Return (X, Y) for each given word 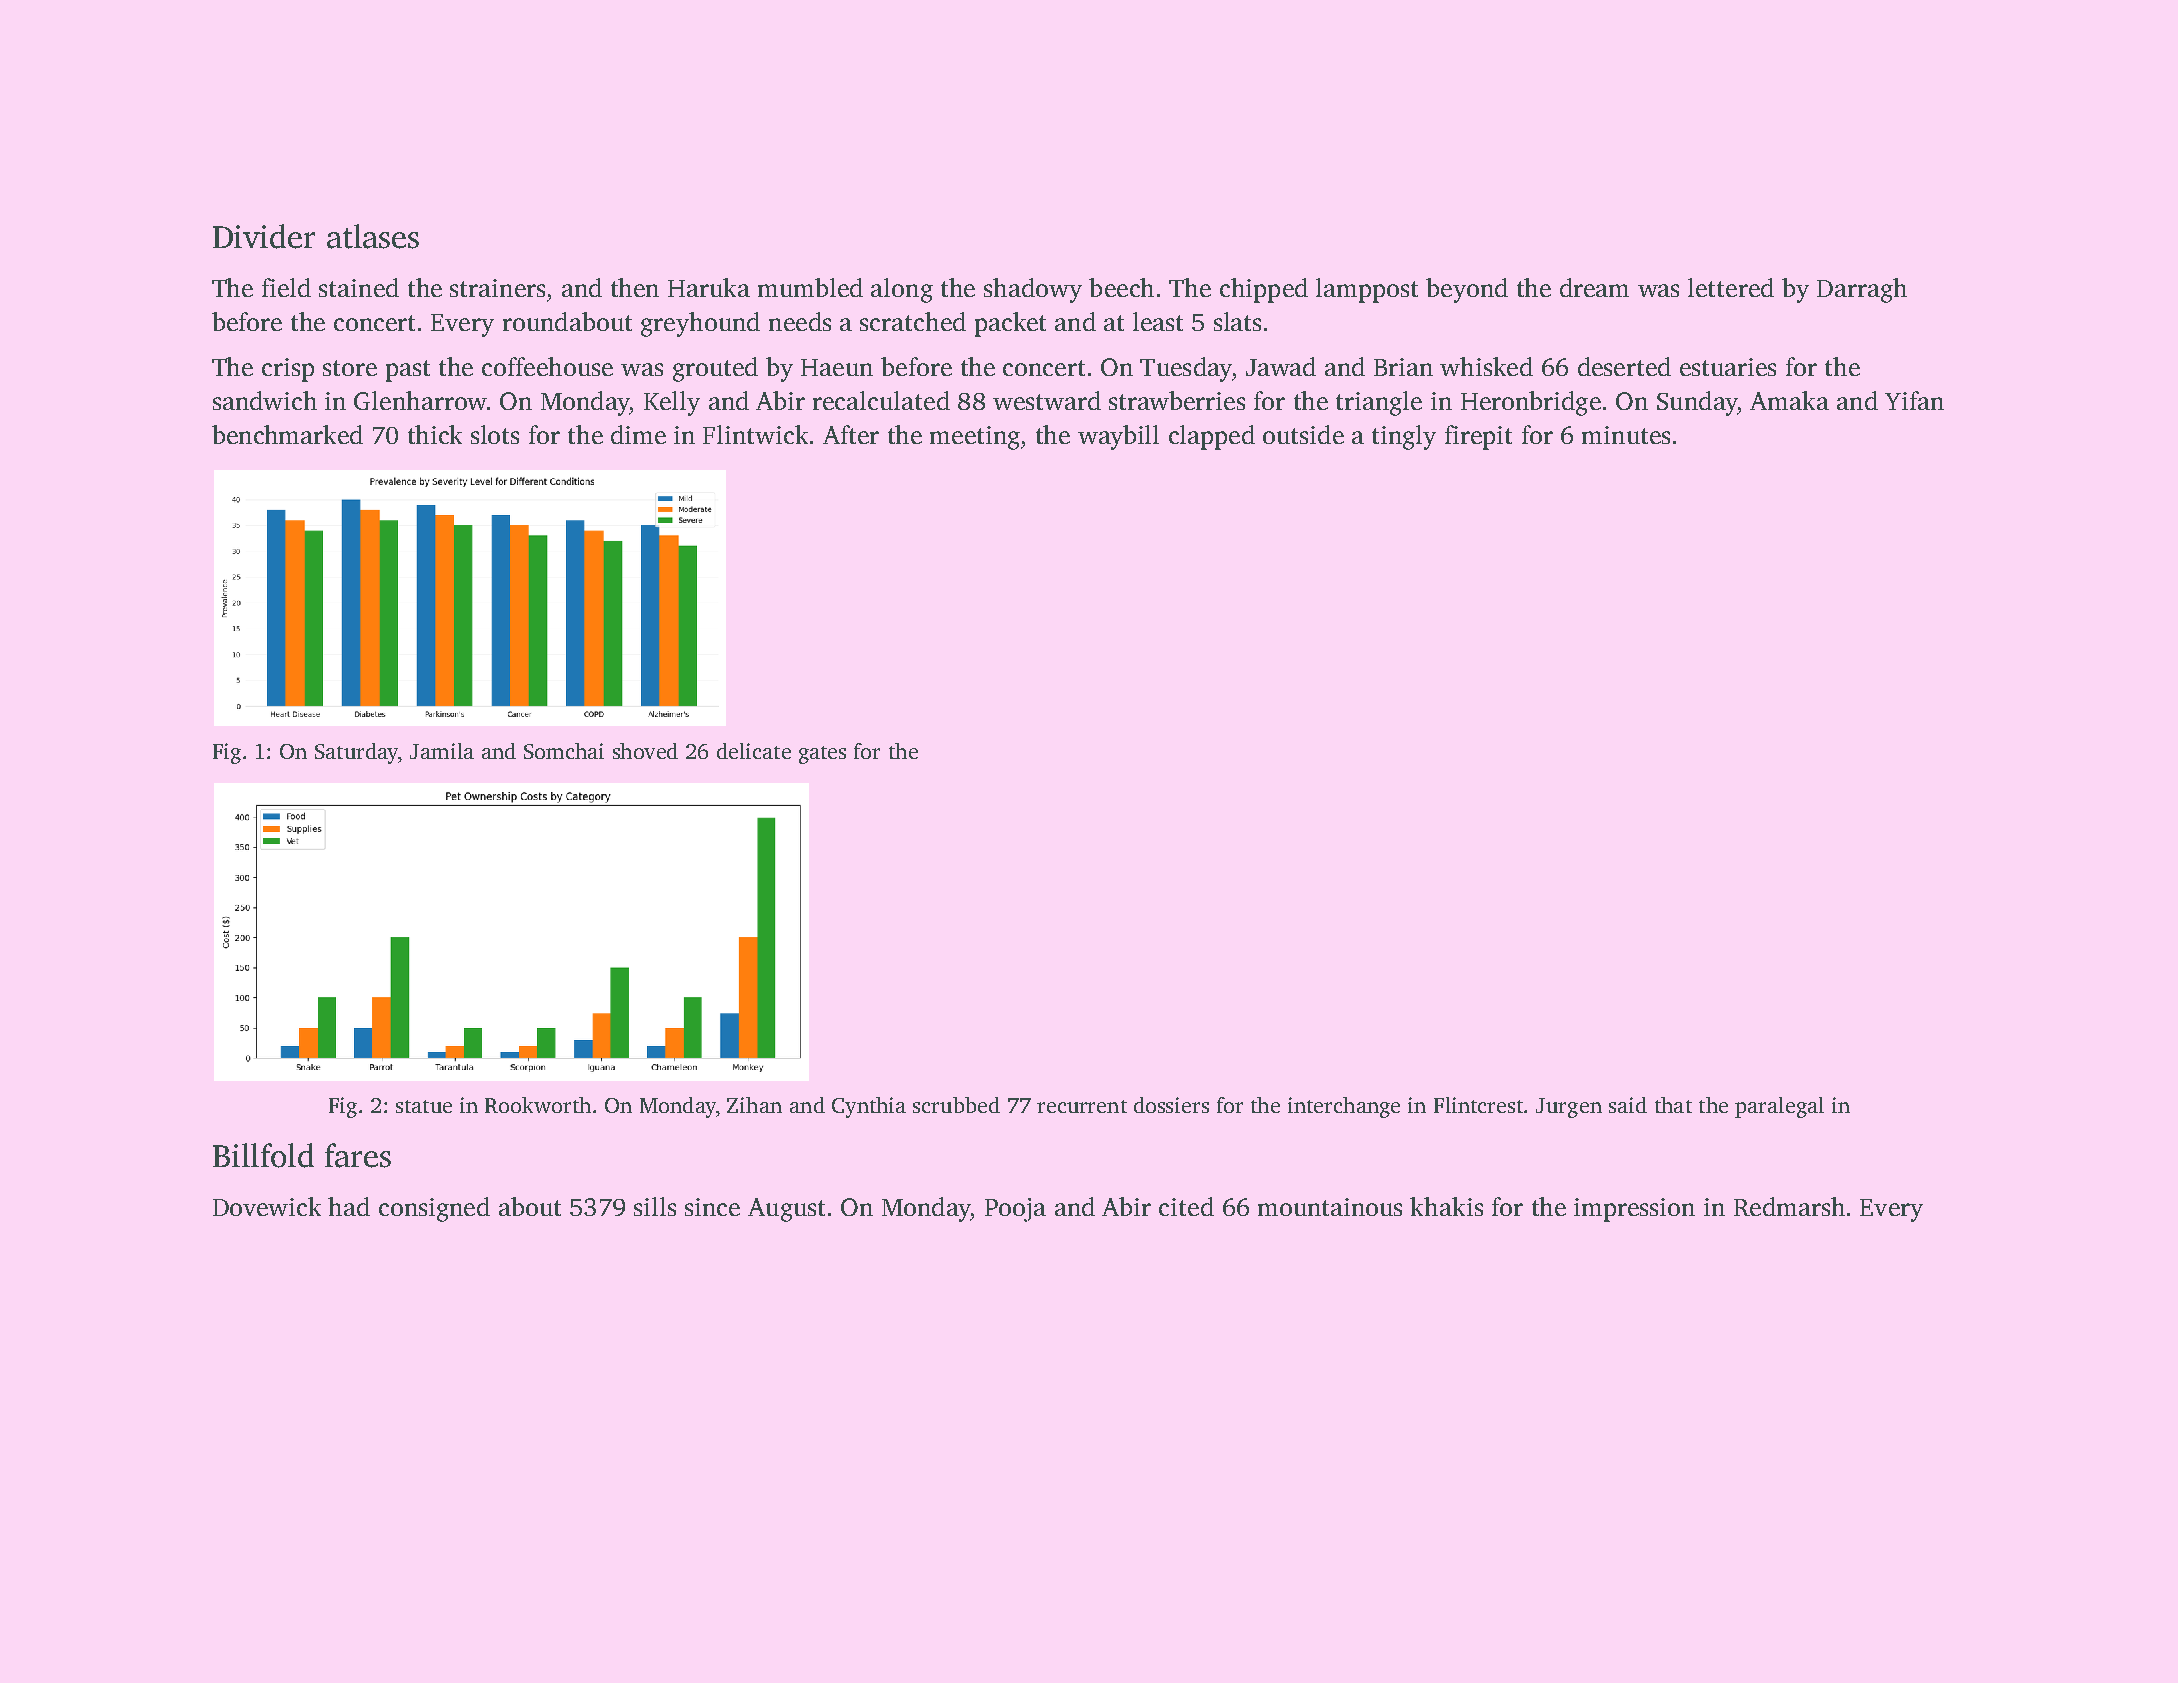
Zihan (754, 1105)
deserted (1624, 366)
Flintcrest (1478, 1105)
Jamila (442, 751)
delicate (754, 751)
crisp (288, 370)
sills (655, 1206)
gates (822, 755)
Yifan (1914, 400)
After (851, 434)
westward (1047, 400)
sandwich (265, 400)
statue (424, 1106)
